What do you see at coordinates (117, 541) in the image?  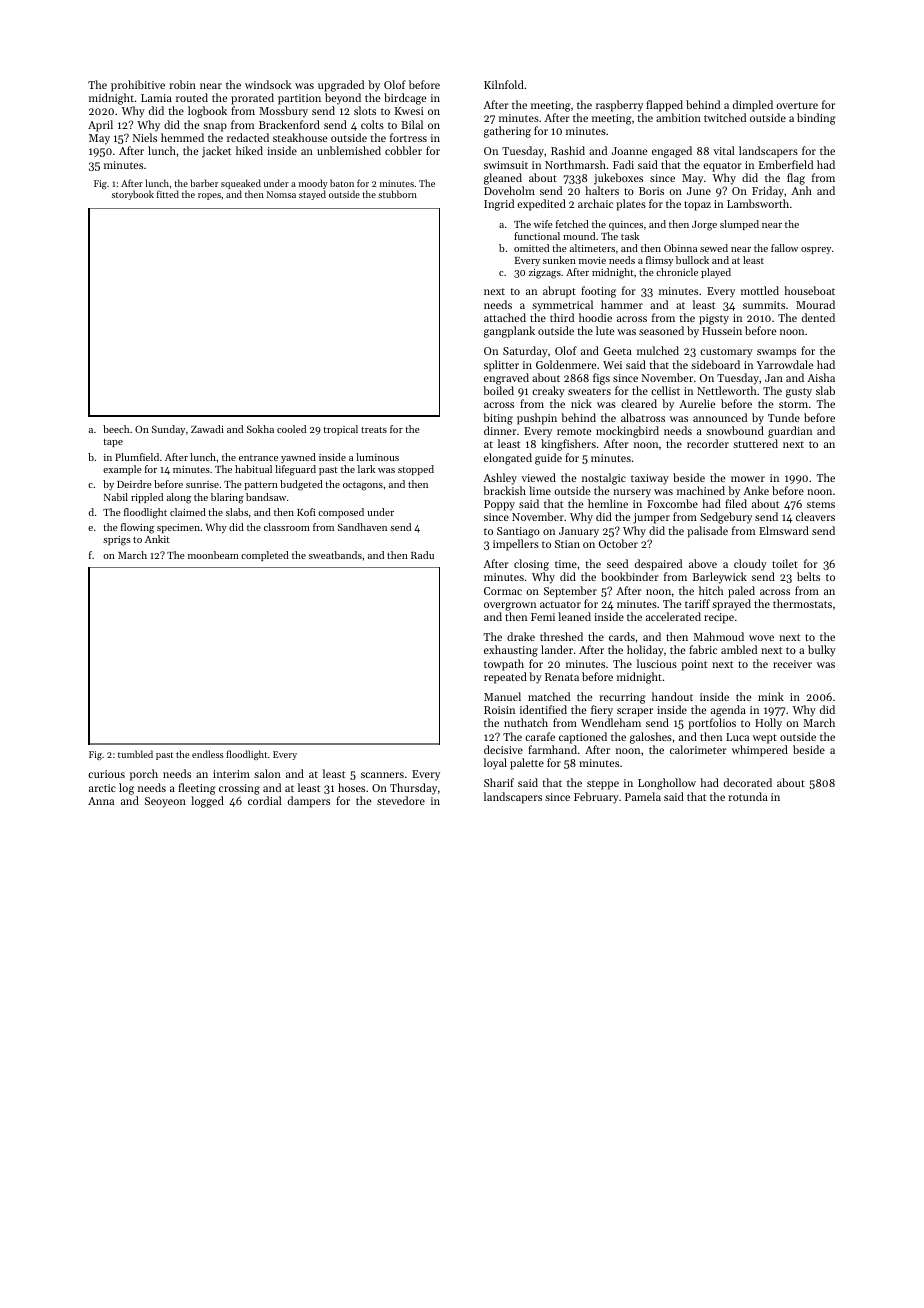 I see `sprigs` at bounding box center [117, 541].
